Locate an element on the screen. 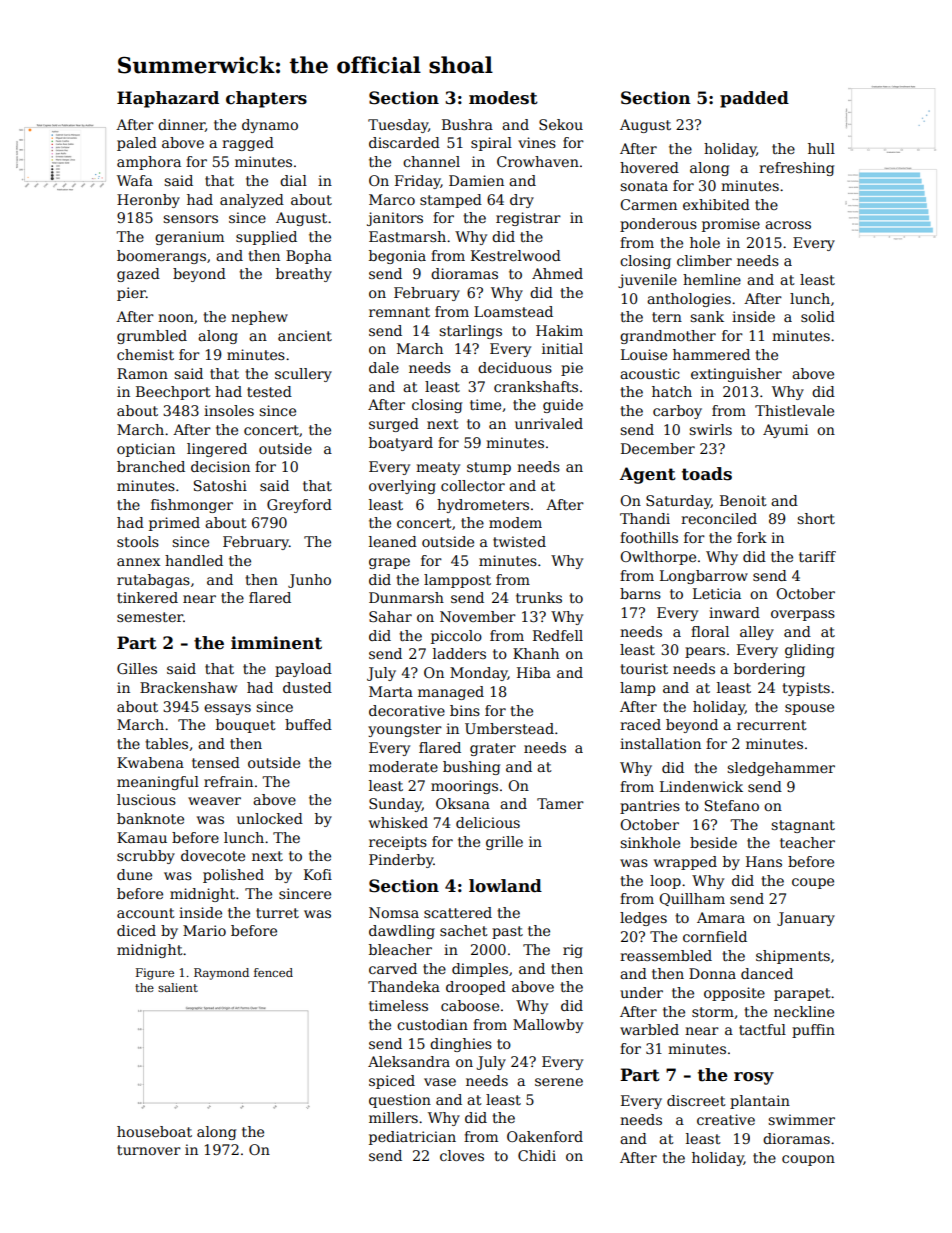 This screenshot has width=952, height=1233. Haphazard is located at coordinates (168, 99).
